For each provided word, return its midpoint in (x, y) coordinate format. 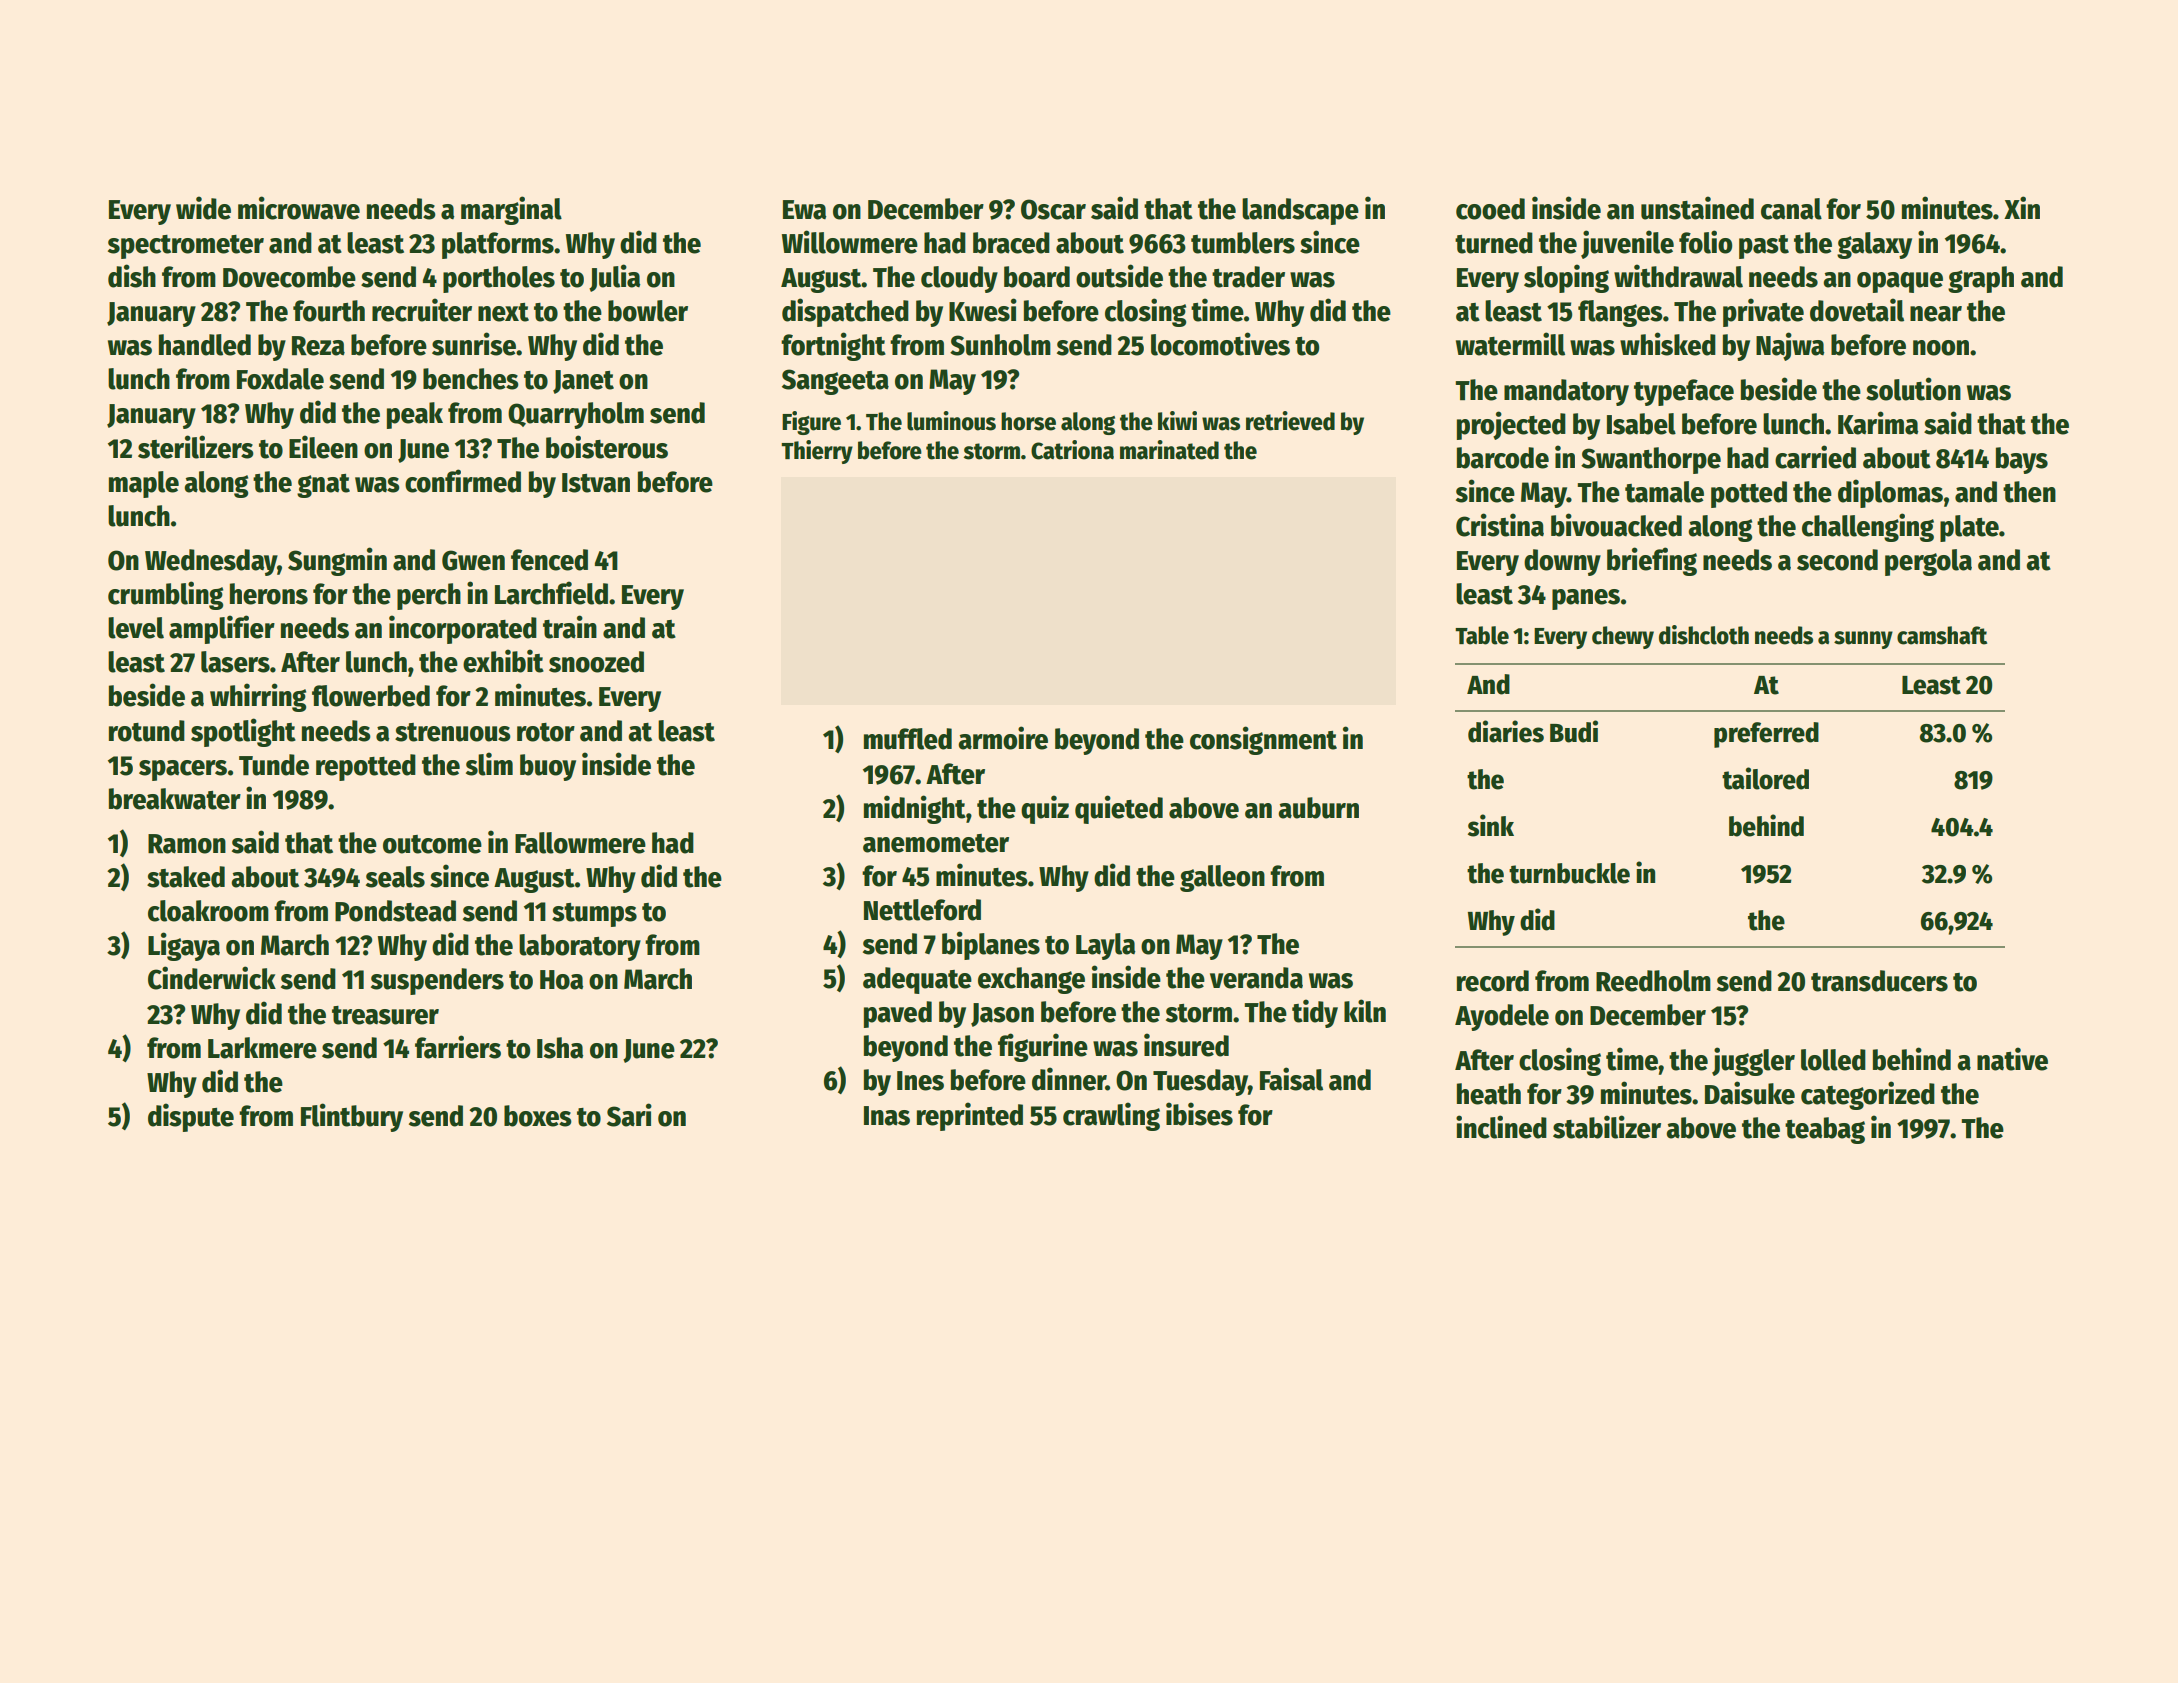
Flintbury (352, 1117)
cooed (1490, 209)
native (2012, 1059)
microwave (299, 208)
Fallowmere (580, 843)
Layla (1106, 946)
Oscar (1053, 209)
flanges (1620, 313)
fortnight (833, 346)
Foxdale (280, 379)
